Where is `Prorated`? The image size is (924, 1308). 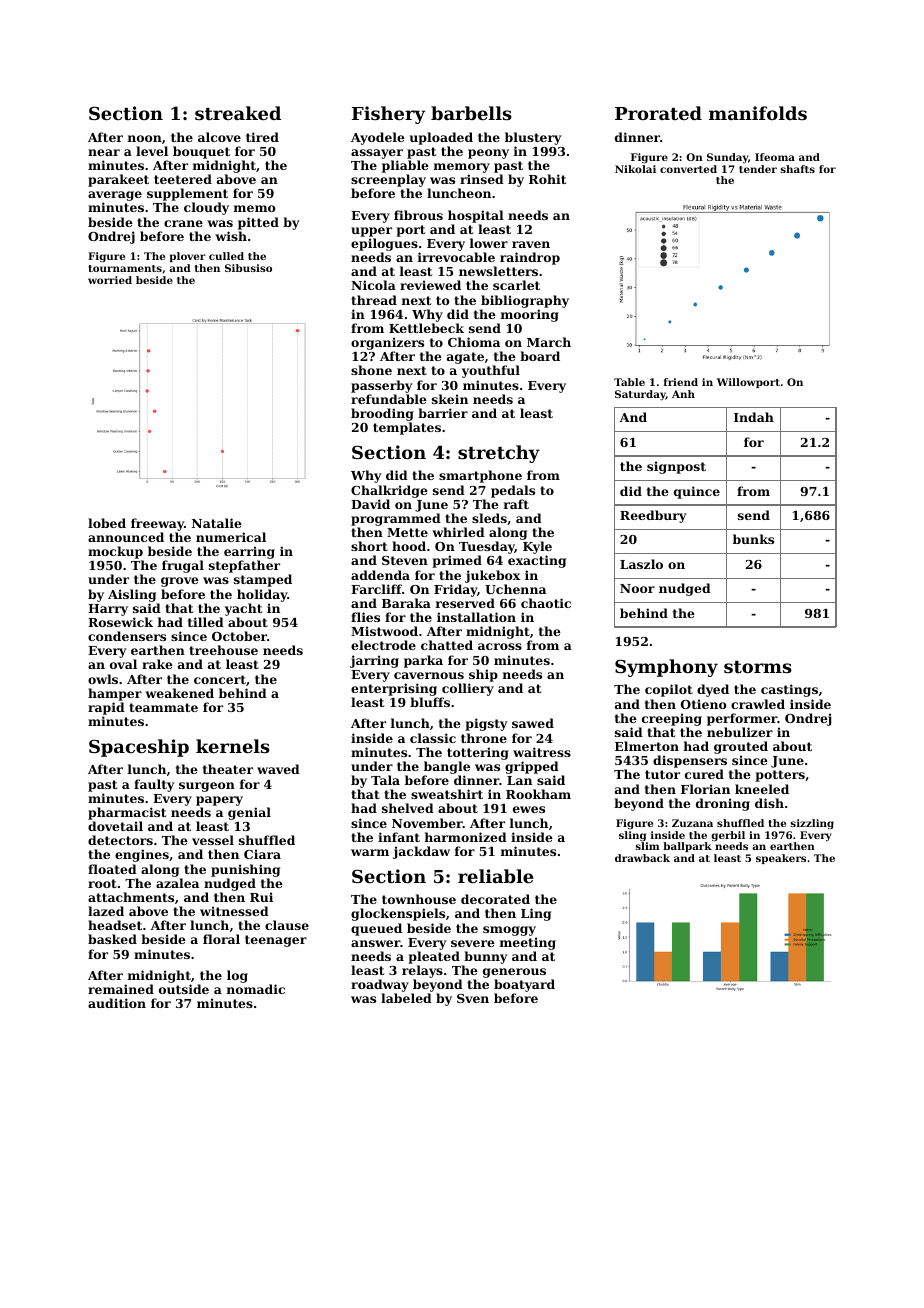 Prorated is located at coordinates (658, 113).
